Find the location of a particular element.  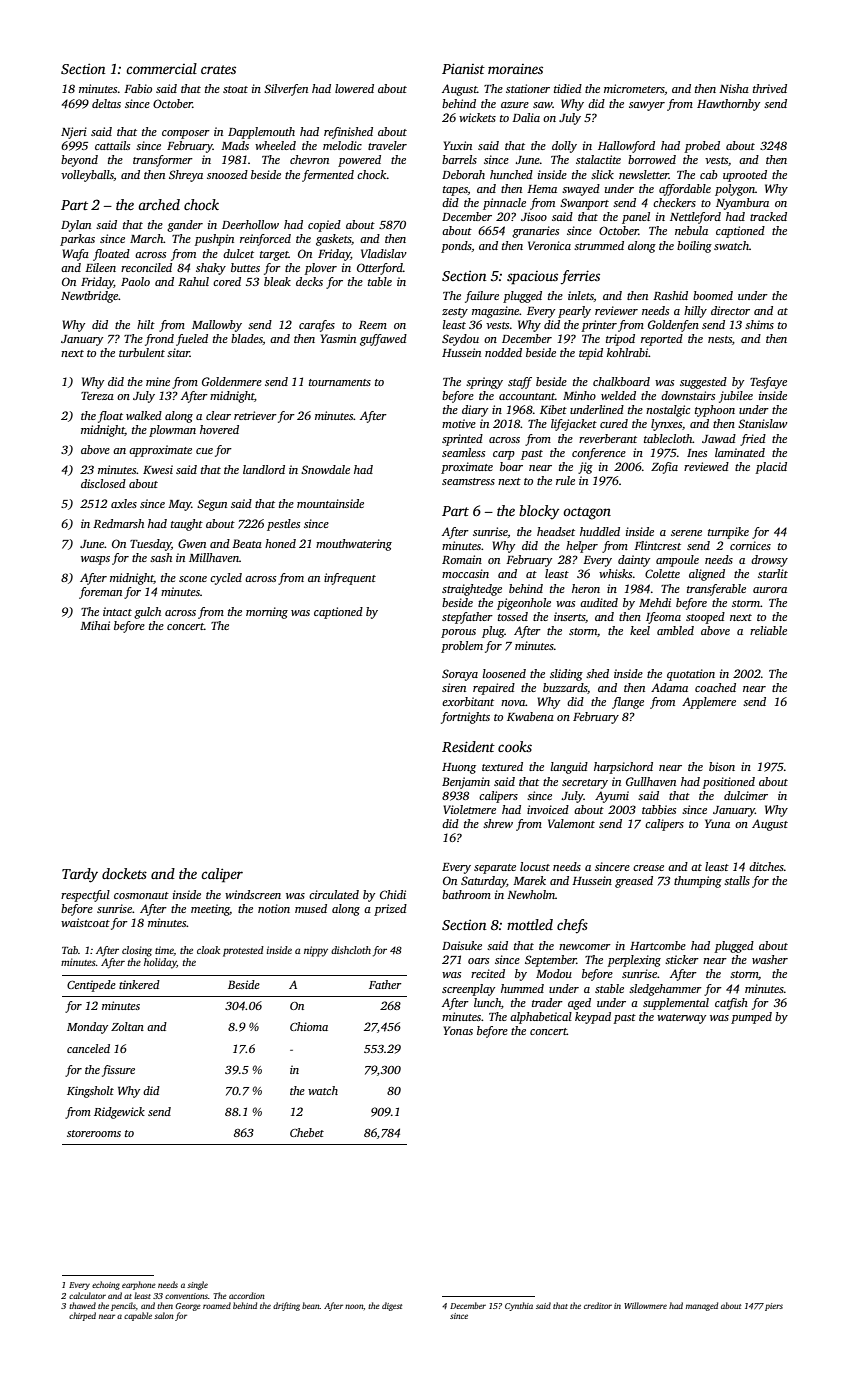

beyond is located at coordinates (79, 161).
